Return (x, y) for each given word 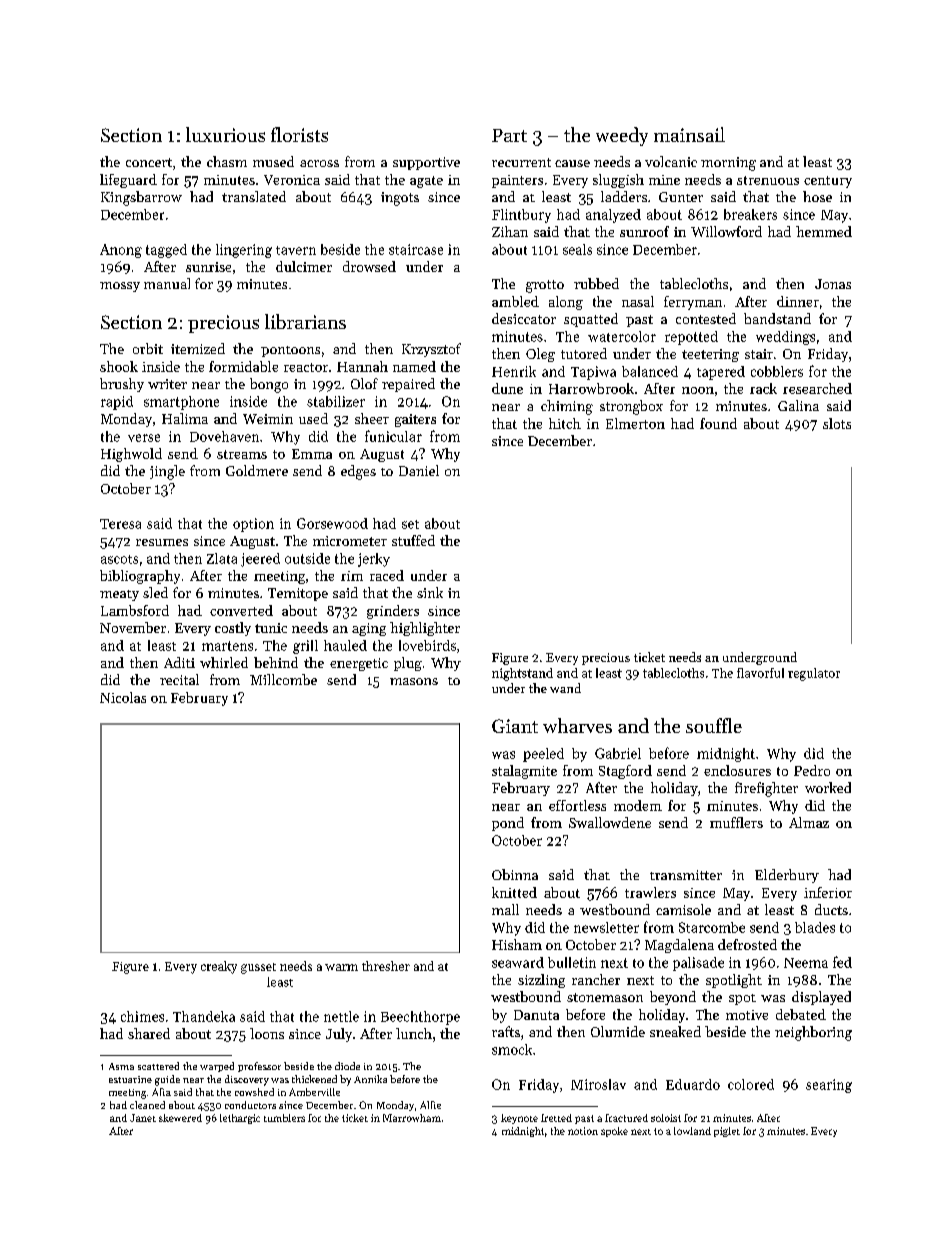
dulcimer (304, 266)
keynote (519, 1119)
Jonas (833, 284)
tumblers (284, 1118)
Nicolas (123, 697)
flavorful (760, 673)
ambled (515, 301)
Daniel (419, 470)
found (718, 423)
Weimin (268, 419)
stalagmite (524, 772)
